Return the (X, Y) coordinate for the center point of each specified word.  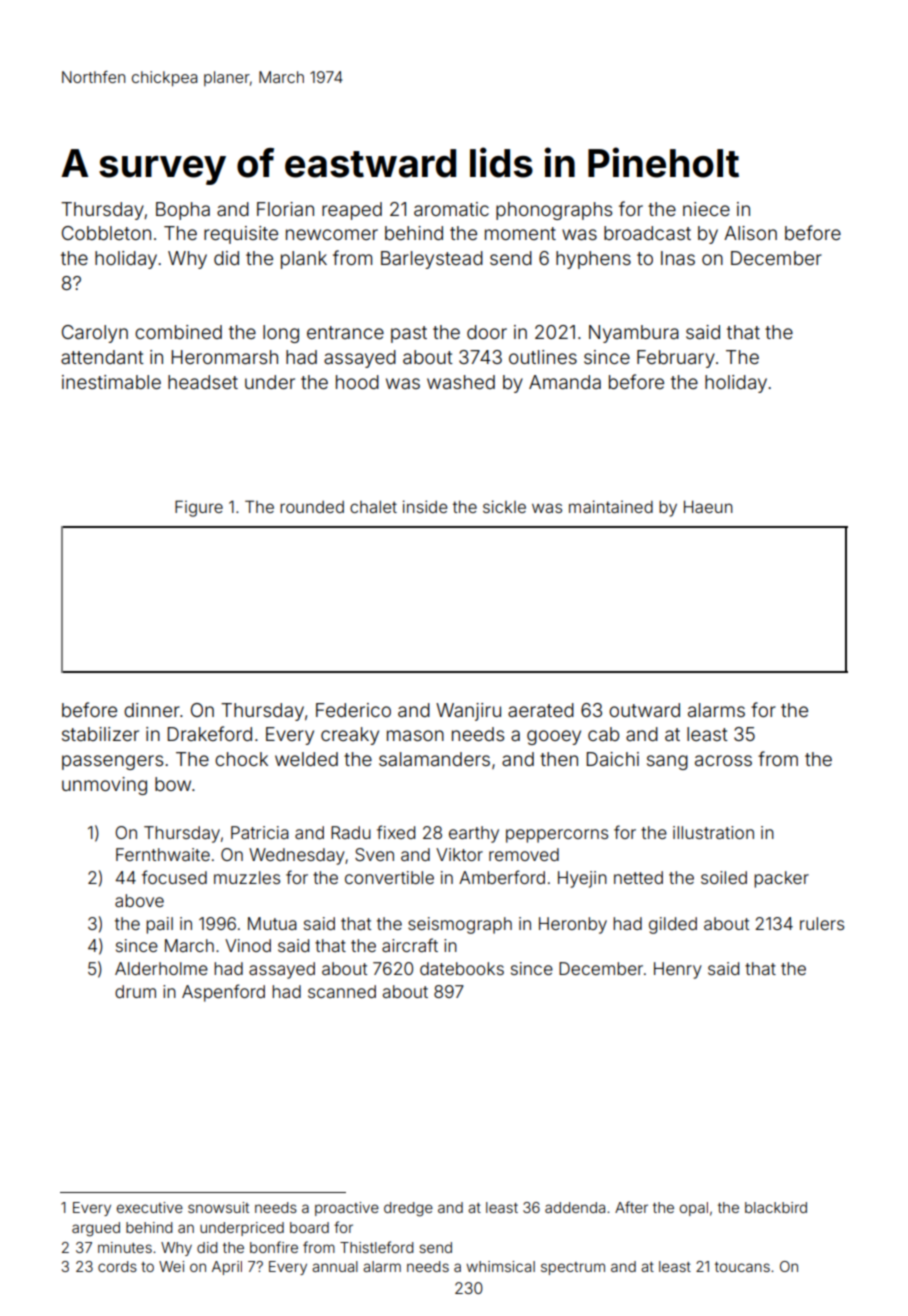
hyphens (593, 260)
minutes (125, 1247)
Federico (353, 710)
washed (461, 382)
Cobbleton (106, 233)
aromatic (451, 209)
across (723, 760)
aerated (541, 710)
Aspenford (223, 993)
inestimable (111, 382)
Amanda (565, 382)
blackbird (776, 1207)
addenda (575, 1207)
